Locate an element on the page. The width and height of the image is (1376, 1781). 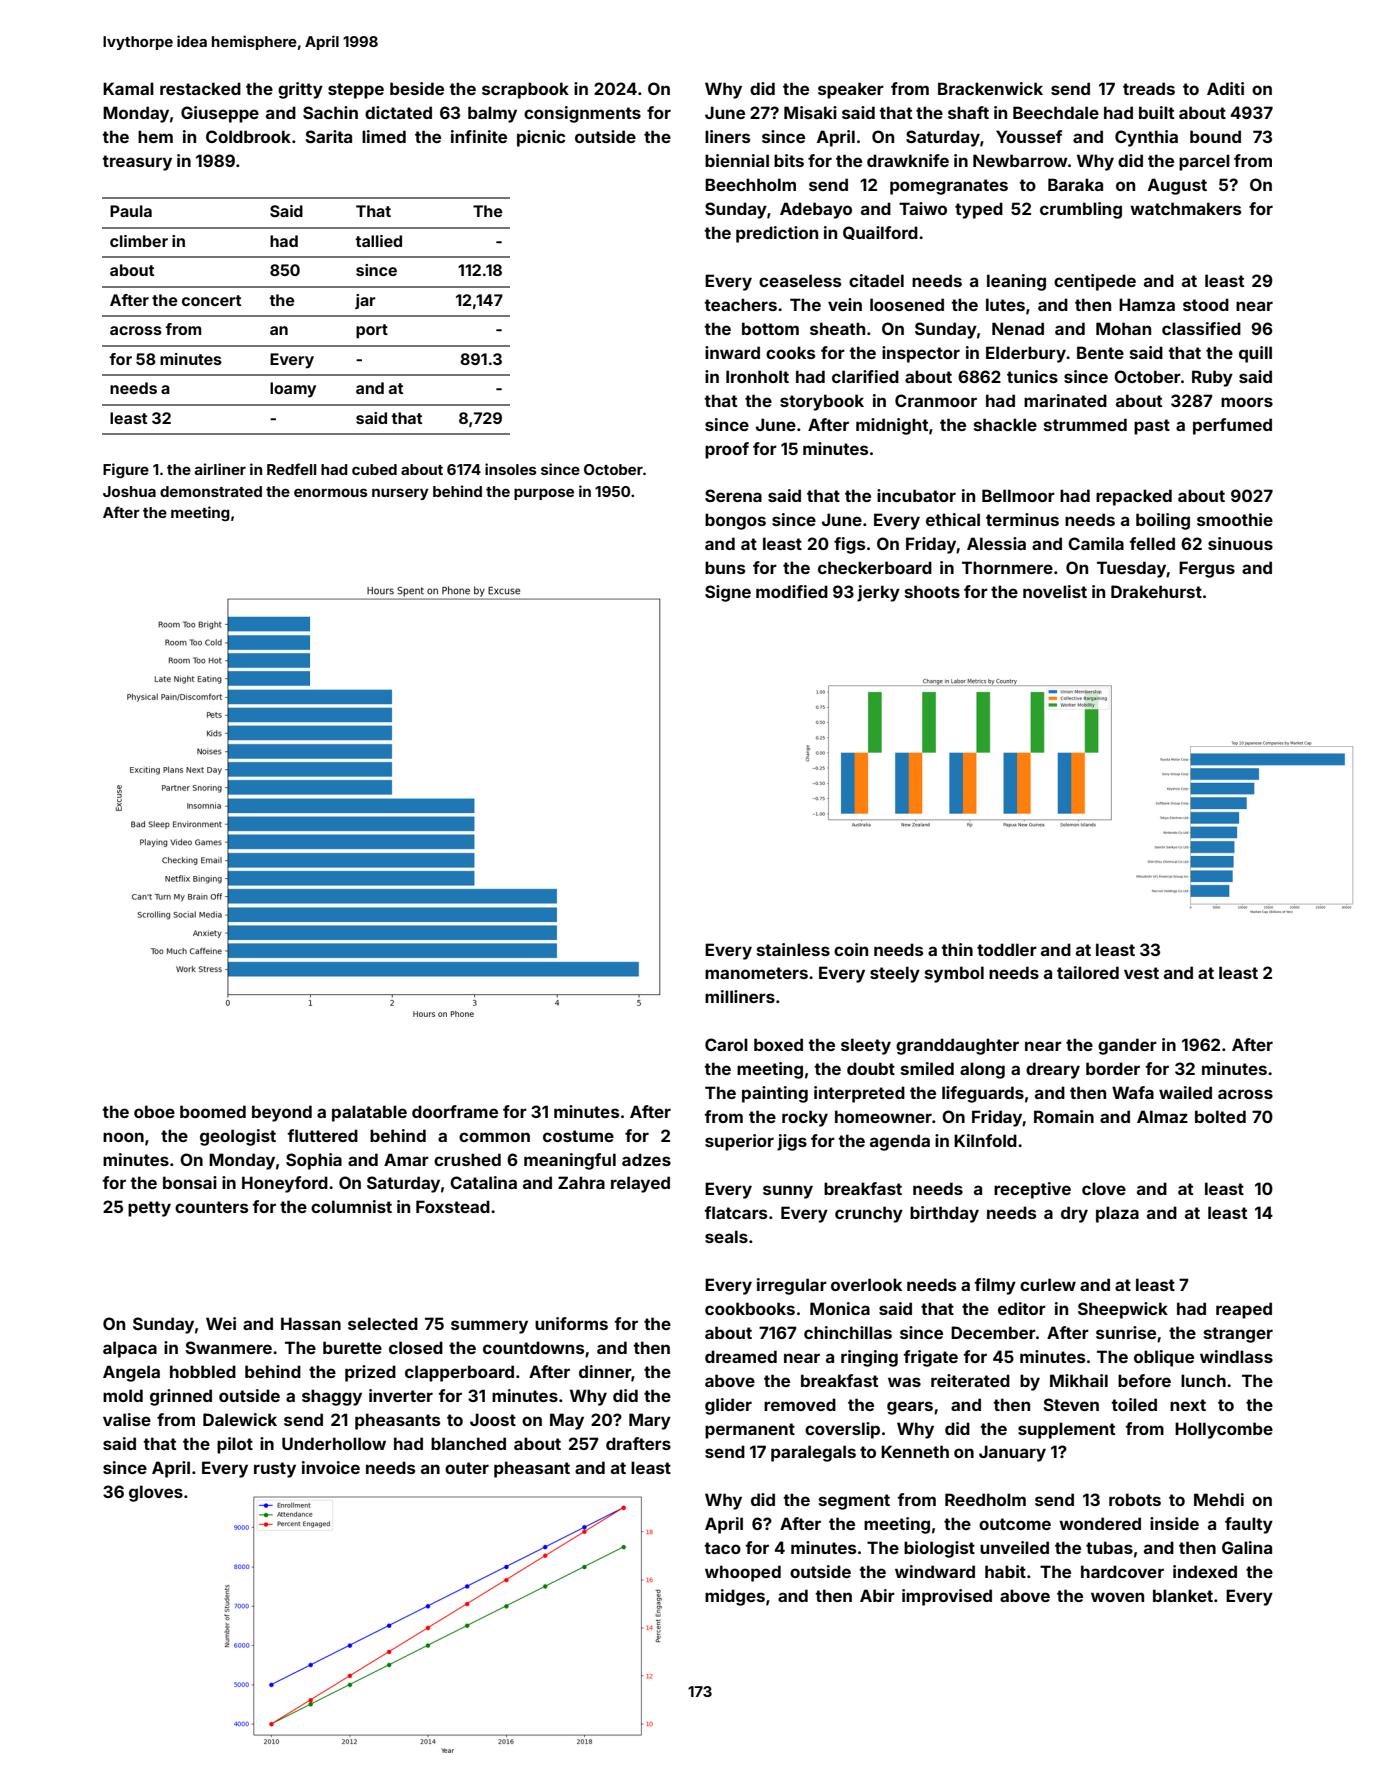
editor is located at coordinates (1022, 1308).
